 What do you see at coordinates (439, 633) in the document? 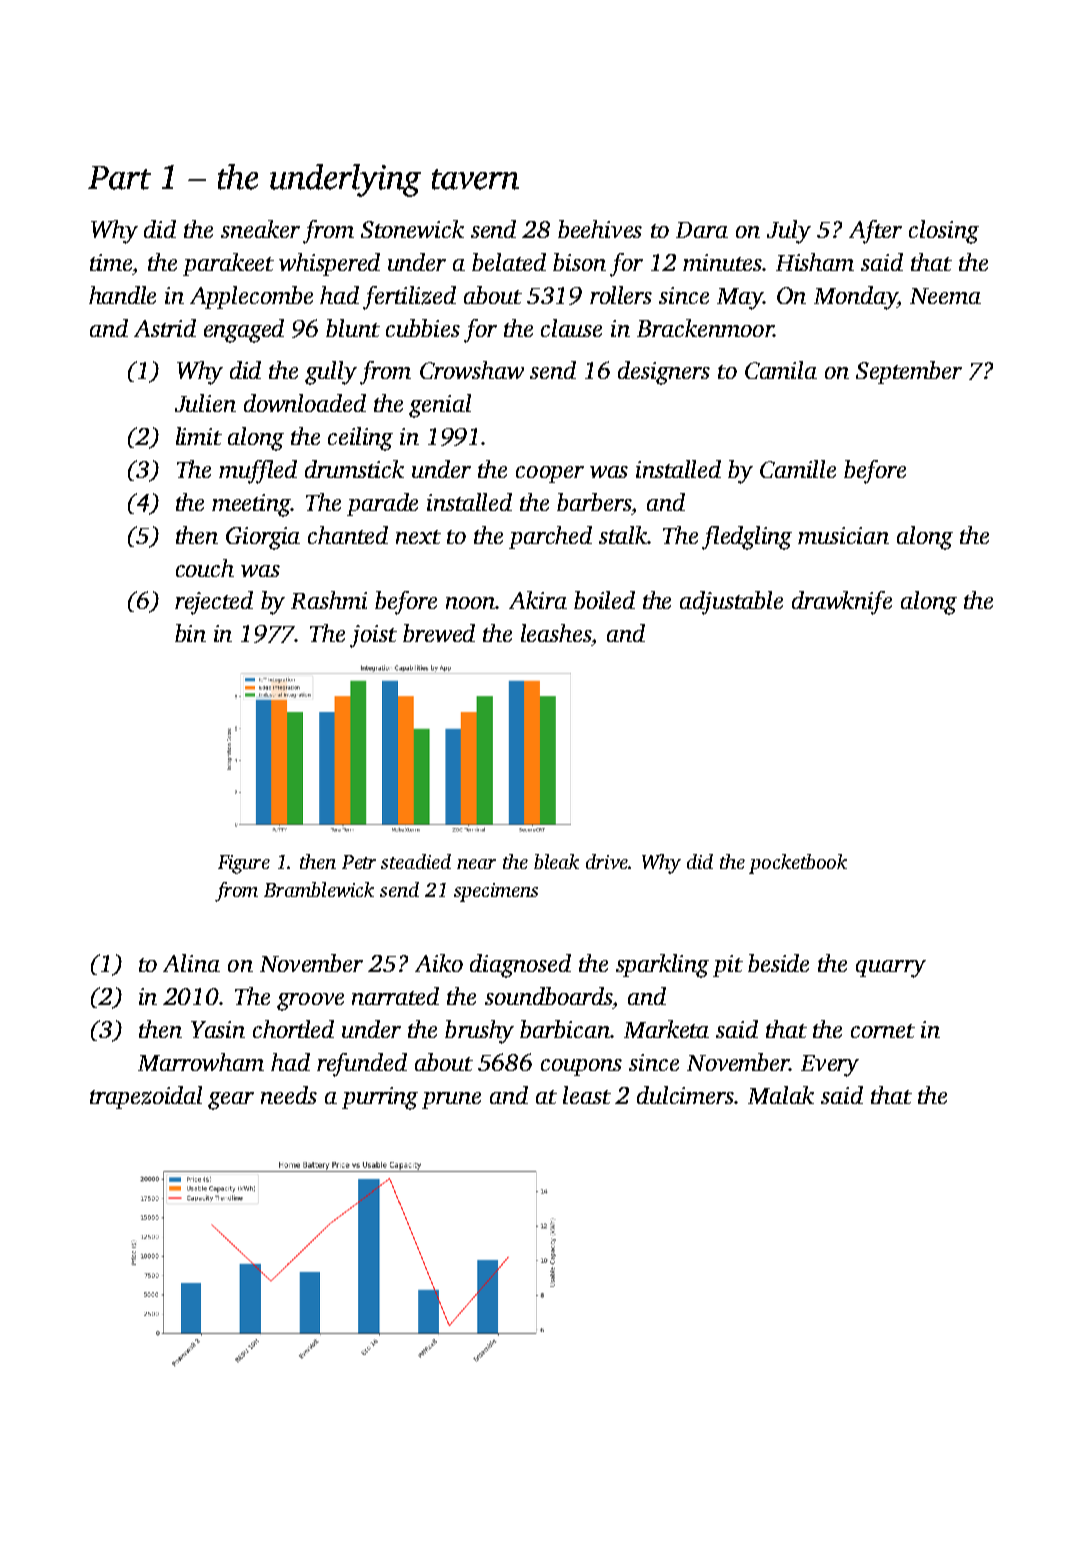
I see `brewed` at bounding box center [439, 633].
